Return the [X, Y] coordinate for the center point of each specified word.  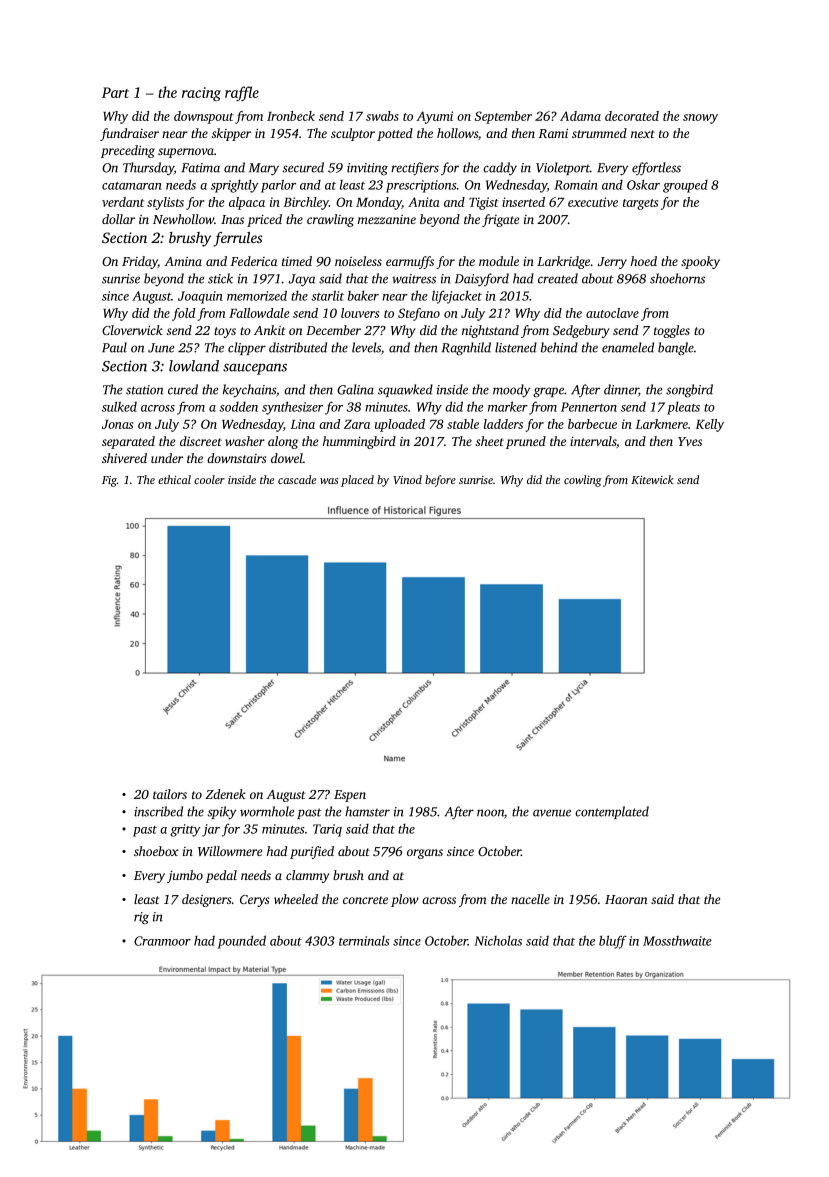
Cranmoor [162, 941]
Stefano [419, 314]
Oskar [643, 184]
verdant [123, 202]
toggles [672, 331]
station [144, 390]
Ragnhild [466, 349]
